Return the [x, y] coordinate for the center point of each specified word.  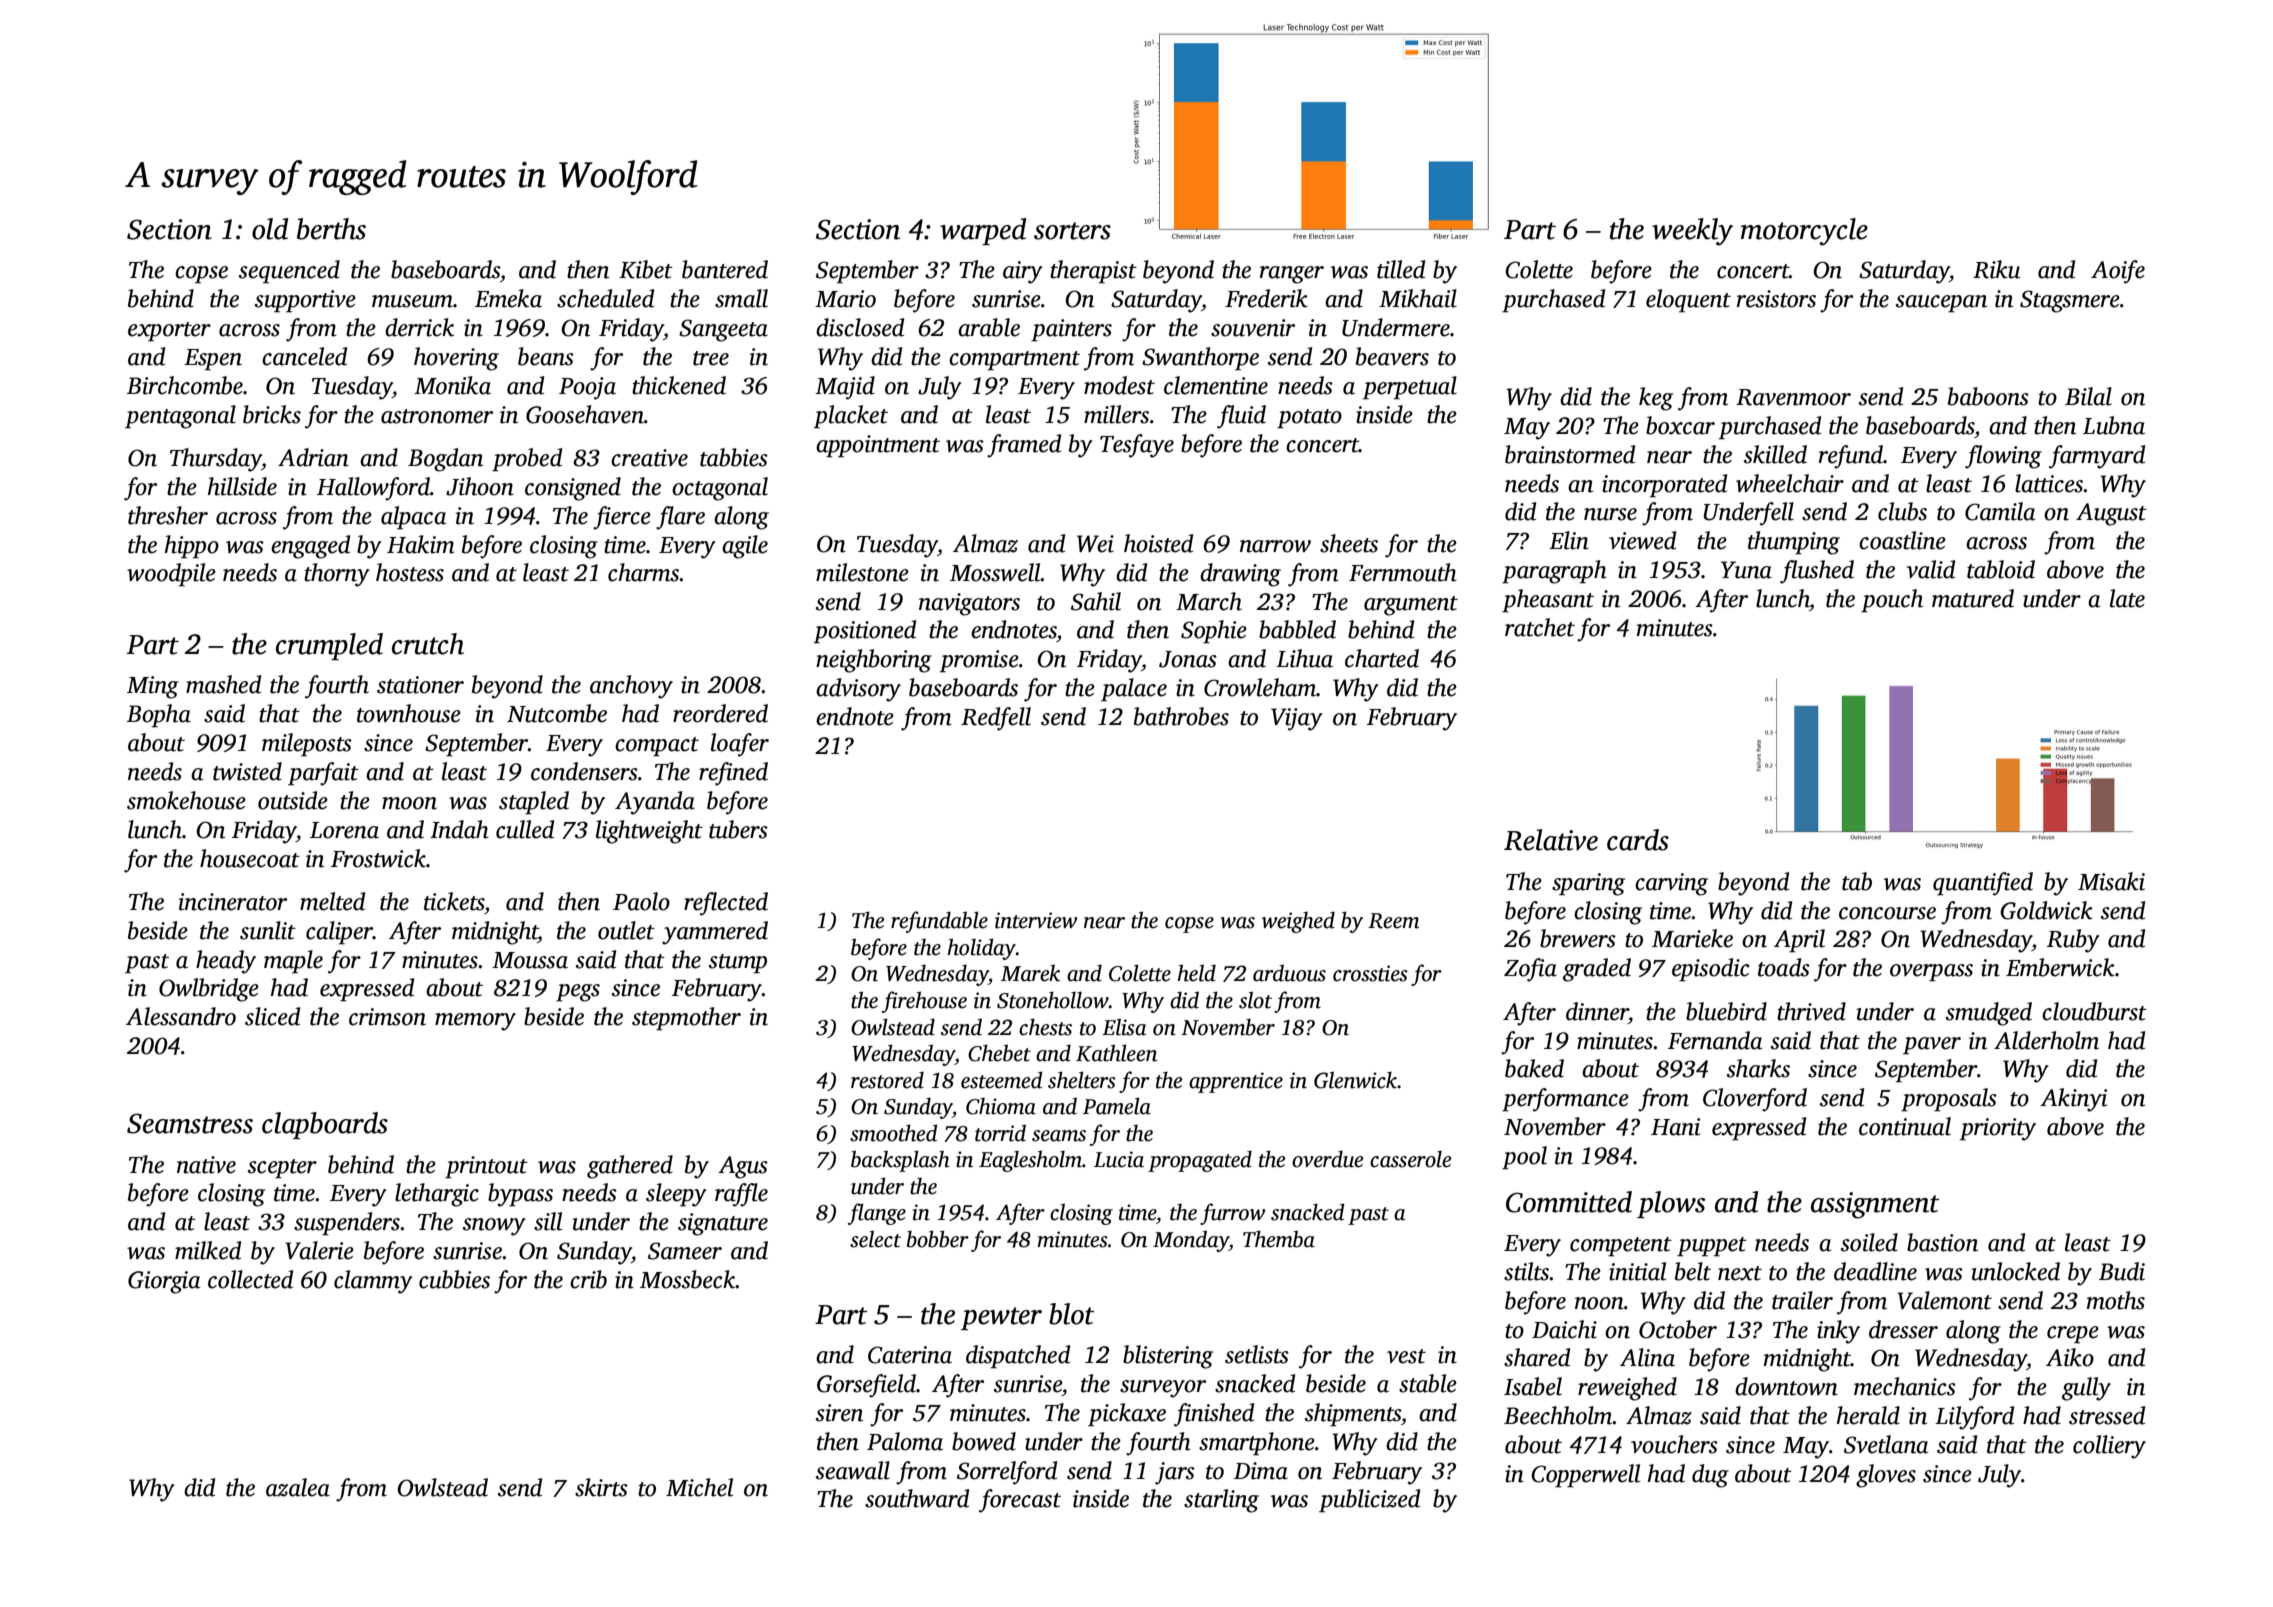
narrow [1275, 546]
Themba [1279, 1239]
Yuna [1746, 570]
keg [1656, 399]
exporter [169, 332]
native [206, 1165]
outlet [626, 930]
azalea [298, 1487]
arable [989, 327]
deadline [1875, 1271]
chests [1045, 1027]
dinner [1597, 1011]
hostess [410, 572]
